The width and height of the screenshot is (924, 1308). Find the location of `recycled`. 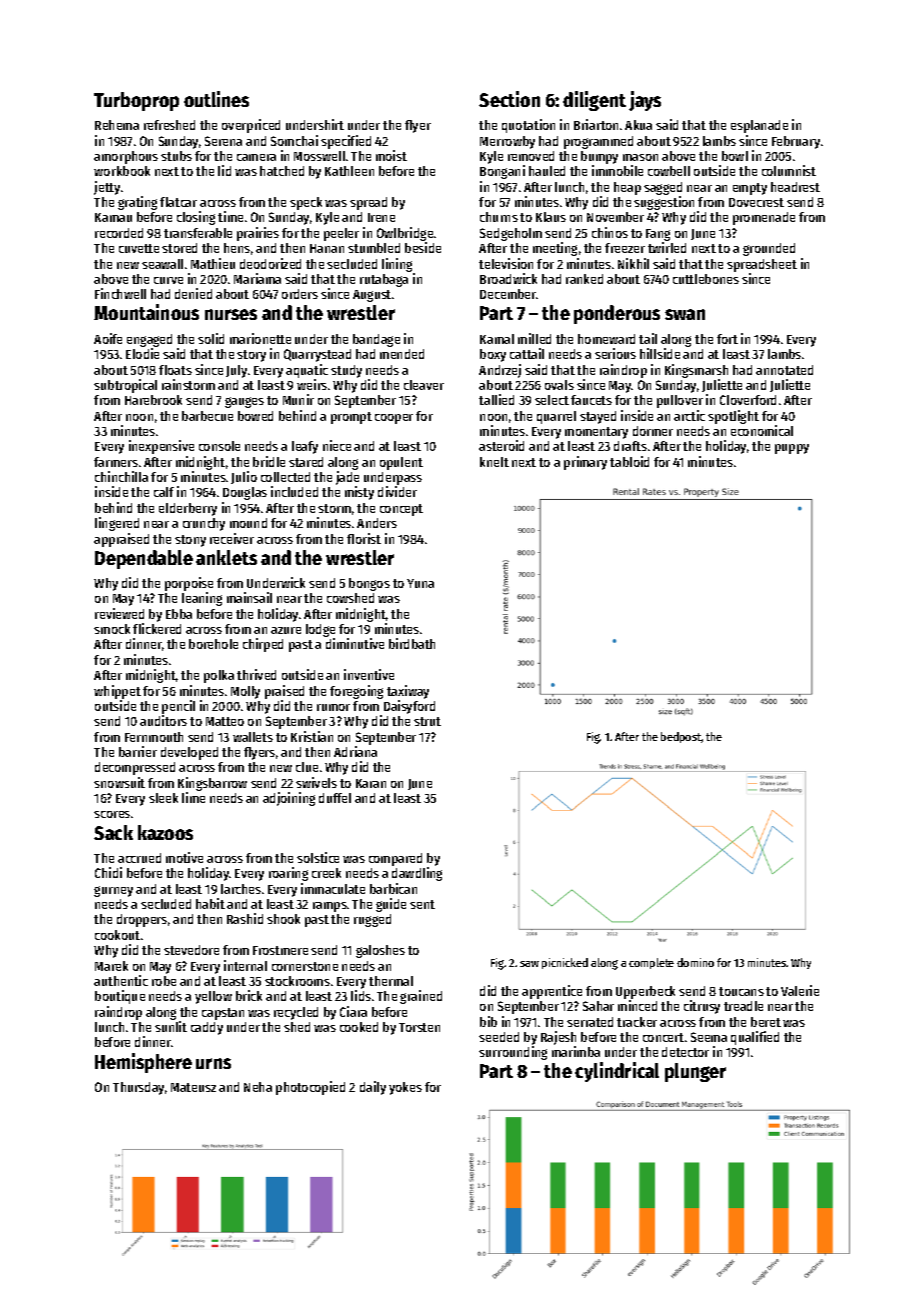

recycled is located at coordinates (296, 1013).
